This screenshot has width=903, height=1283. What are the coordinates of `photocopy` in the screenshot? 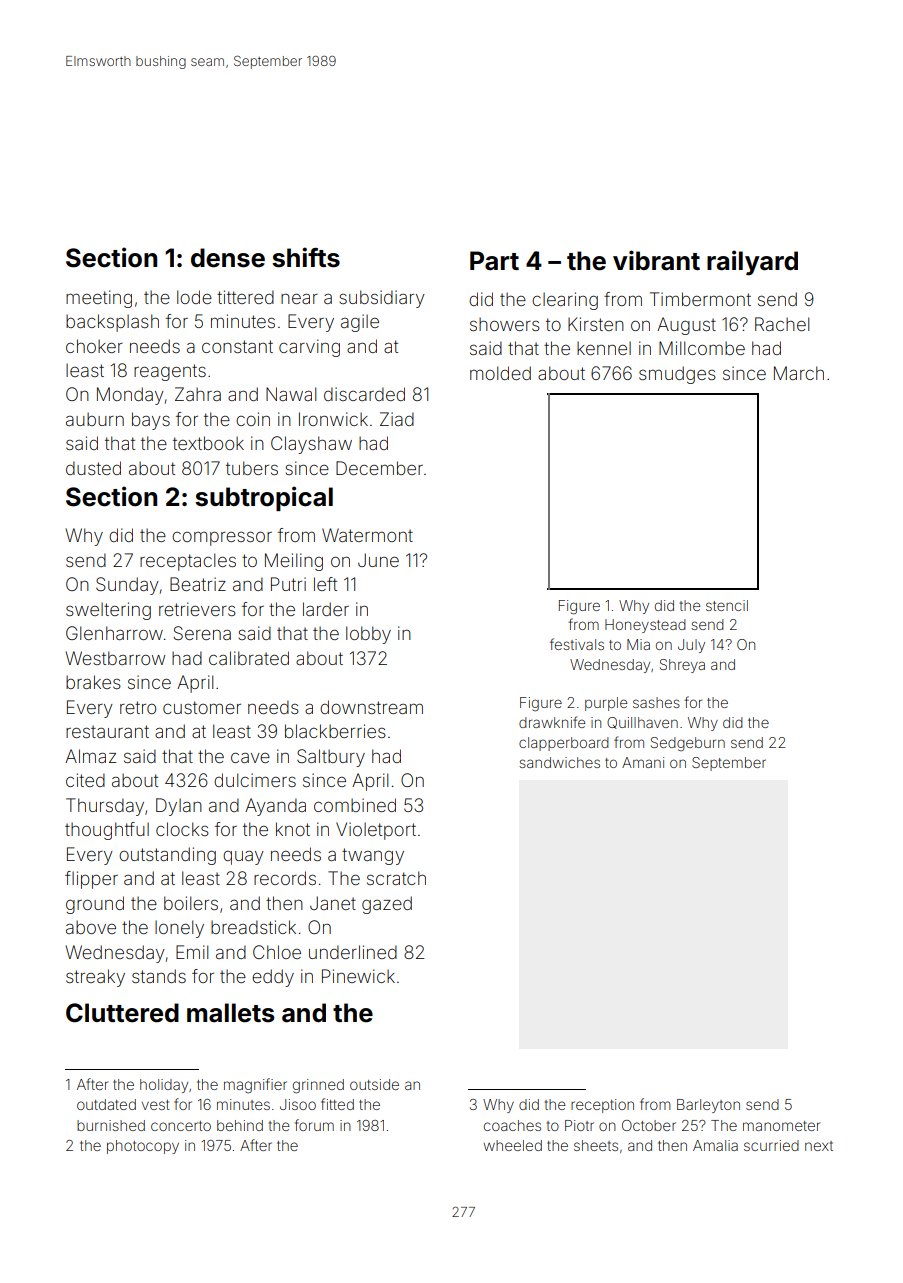 It's located at (143, 1147).
